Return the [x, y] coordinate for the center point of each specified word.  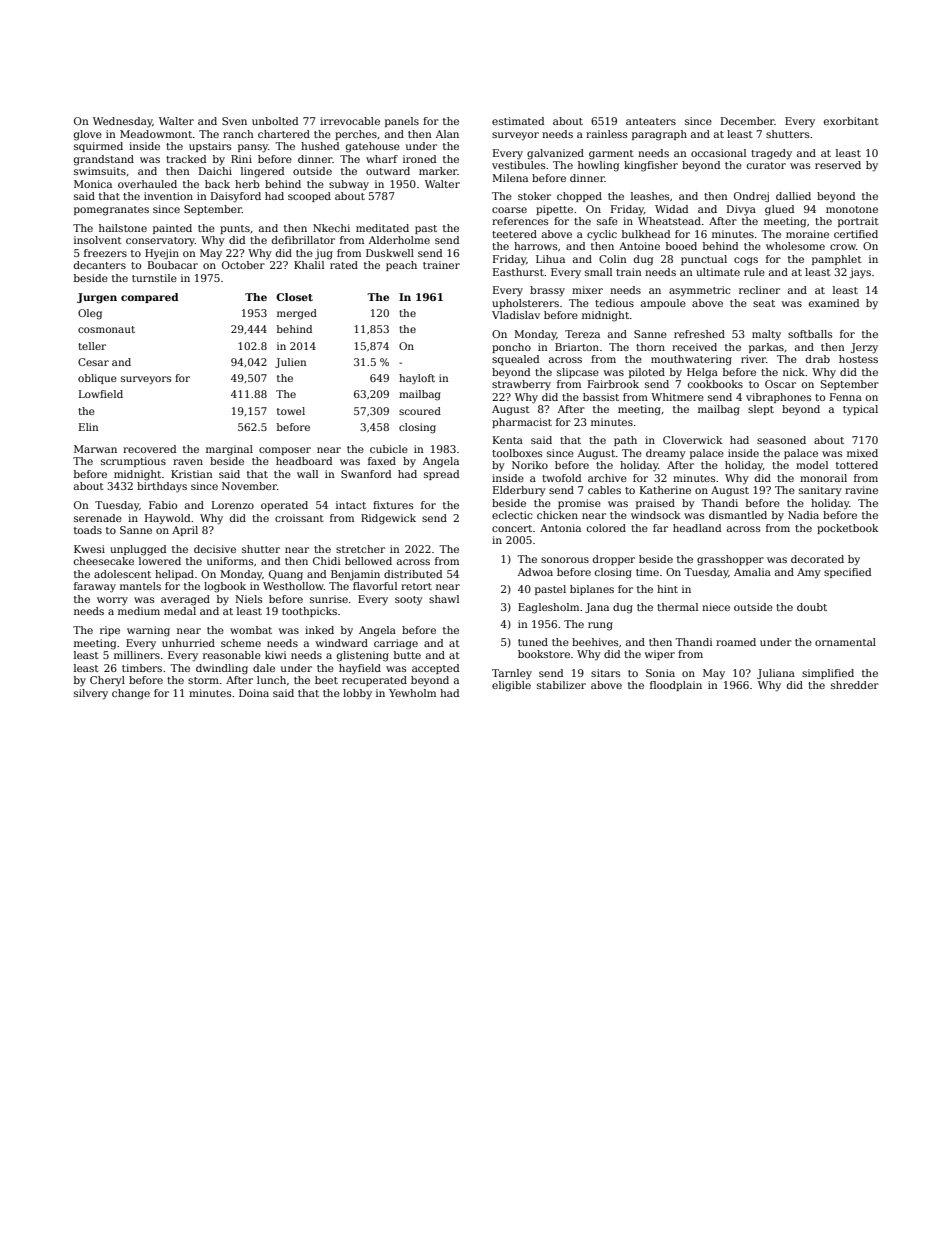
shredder [855, 685]
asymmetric [700, 291]
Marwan [95, 449]
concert [512, 528]
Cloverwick [693, 440]
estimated [518, 121]
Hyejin [162, 254]
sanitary [820, 491]
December [748, 121]
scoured [420, 411]
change [131, 694]
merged [297, 314]
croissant [299, 518]
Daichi [215, 171]
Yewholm [412, 693]
